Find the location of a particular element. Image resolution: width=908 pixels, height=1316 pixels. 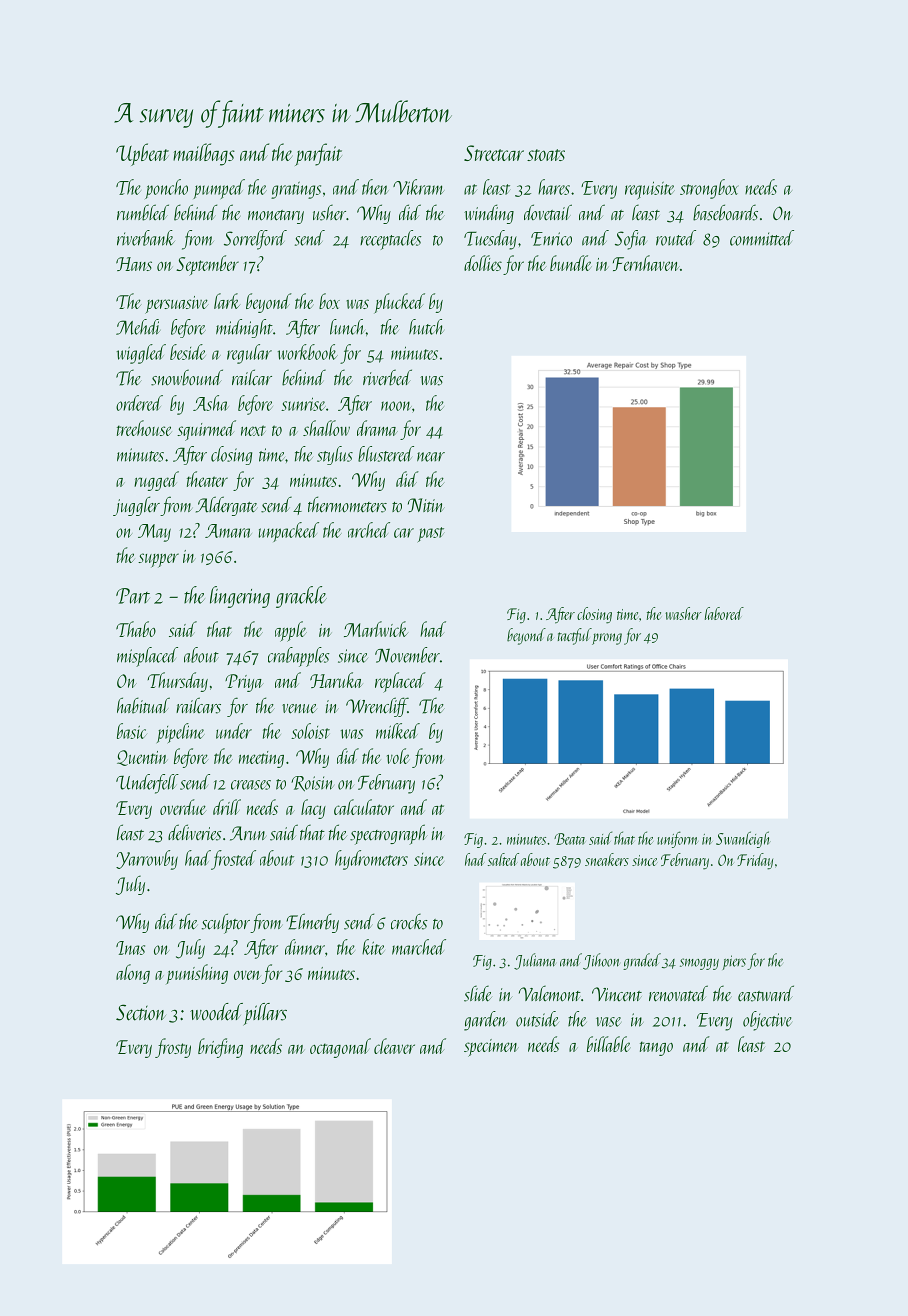

strongbox is located at coordinates (709, 189).
